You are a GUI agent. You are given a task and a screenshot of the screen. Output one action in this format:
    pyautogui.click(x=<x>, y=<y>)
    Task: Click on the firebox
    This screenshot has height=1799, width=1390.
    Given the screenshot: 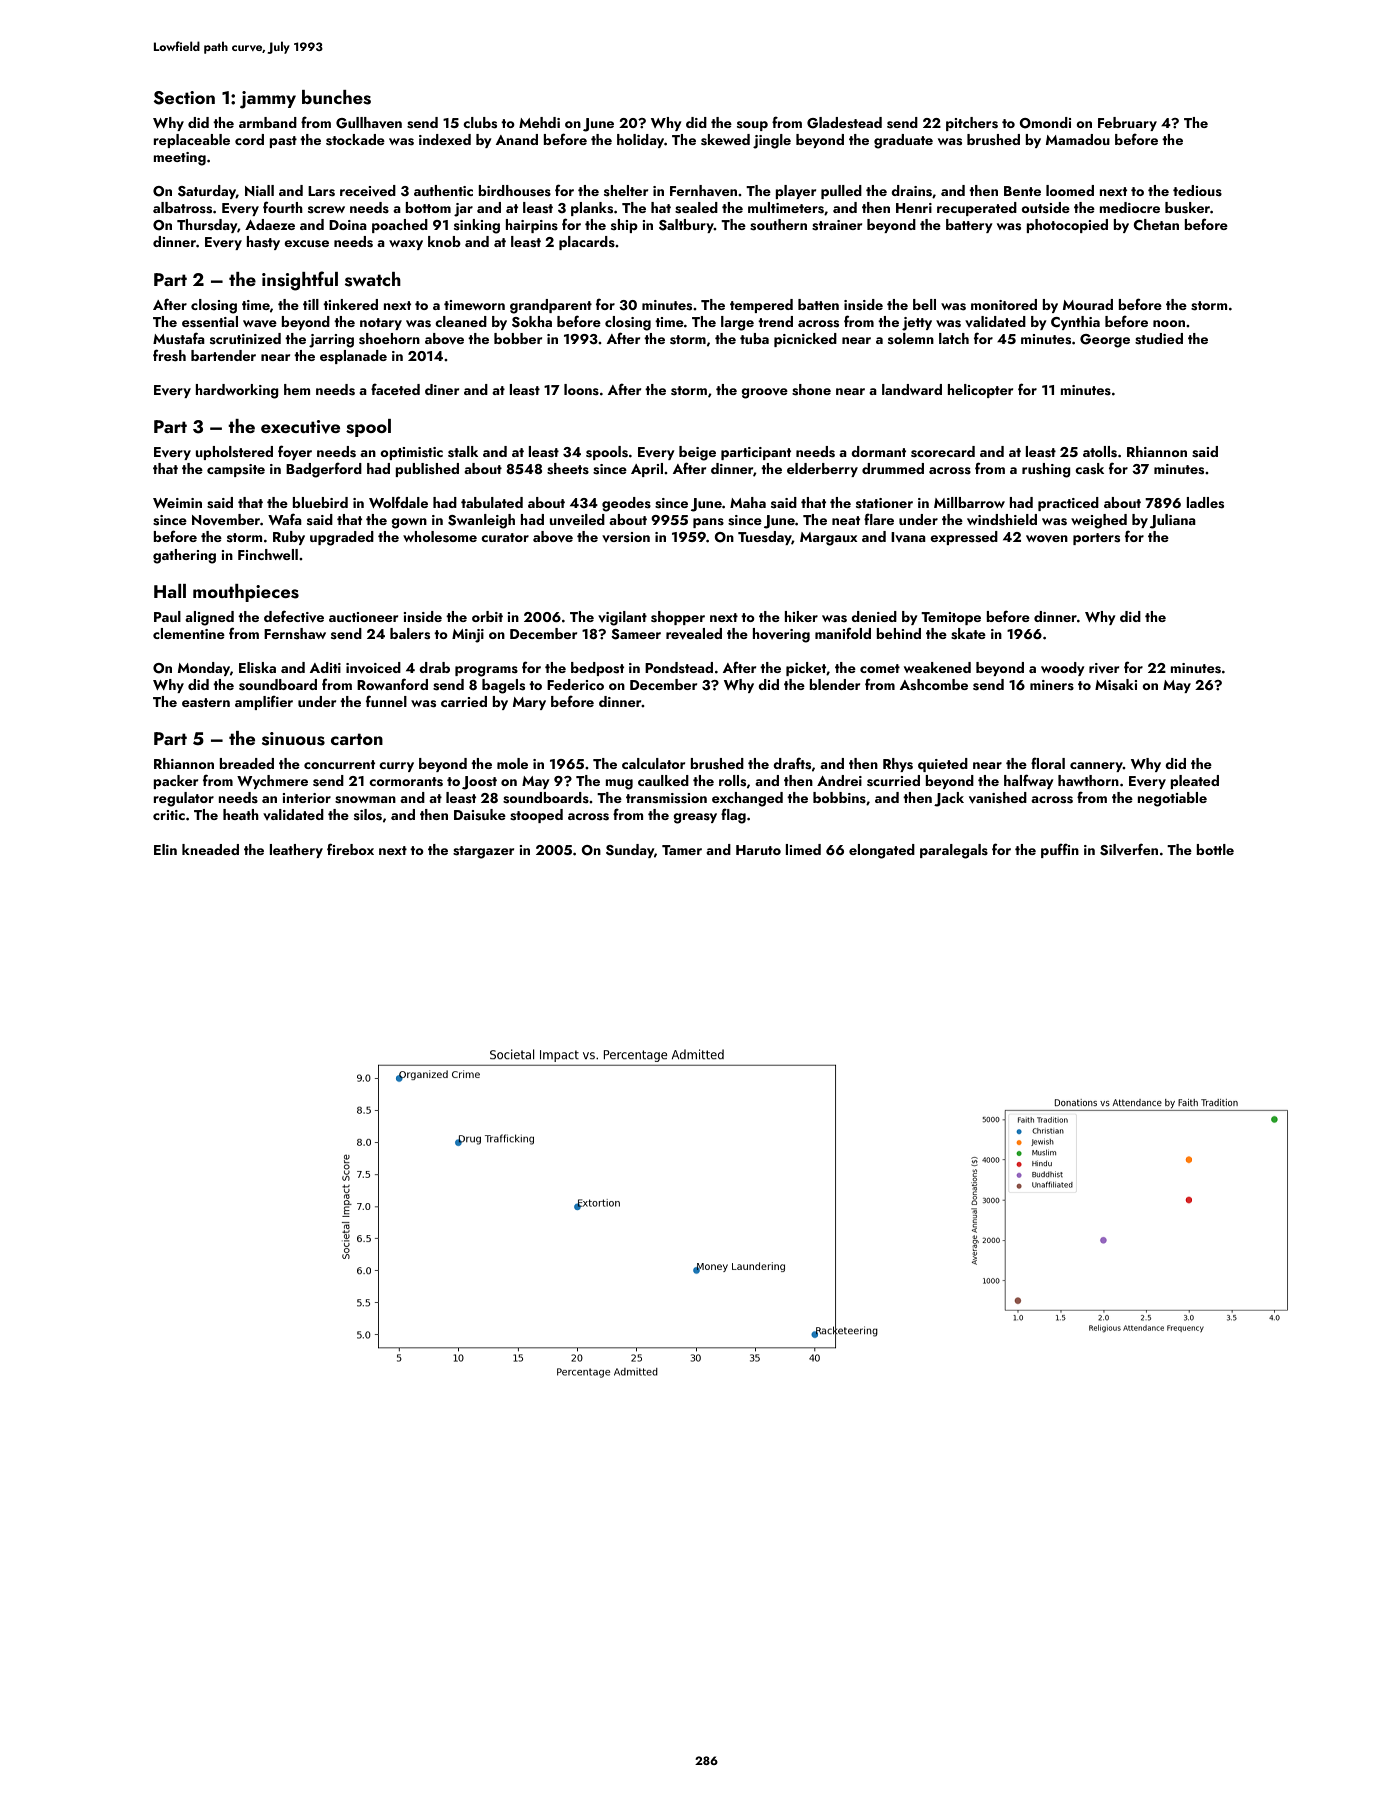 What is the action you would take?
    pyautogui.click(x=350, y=849)
